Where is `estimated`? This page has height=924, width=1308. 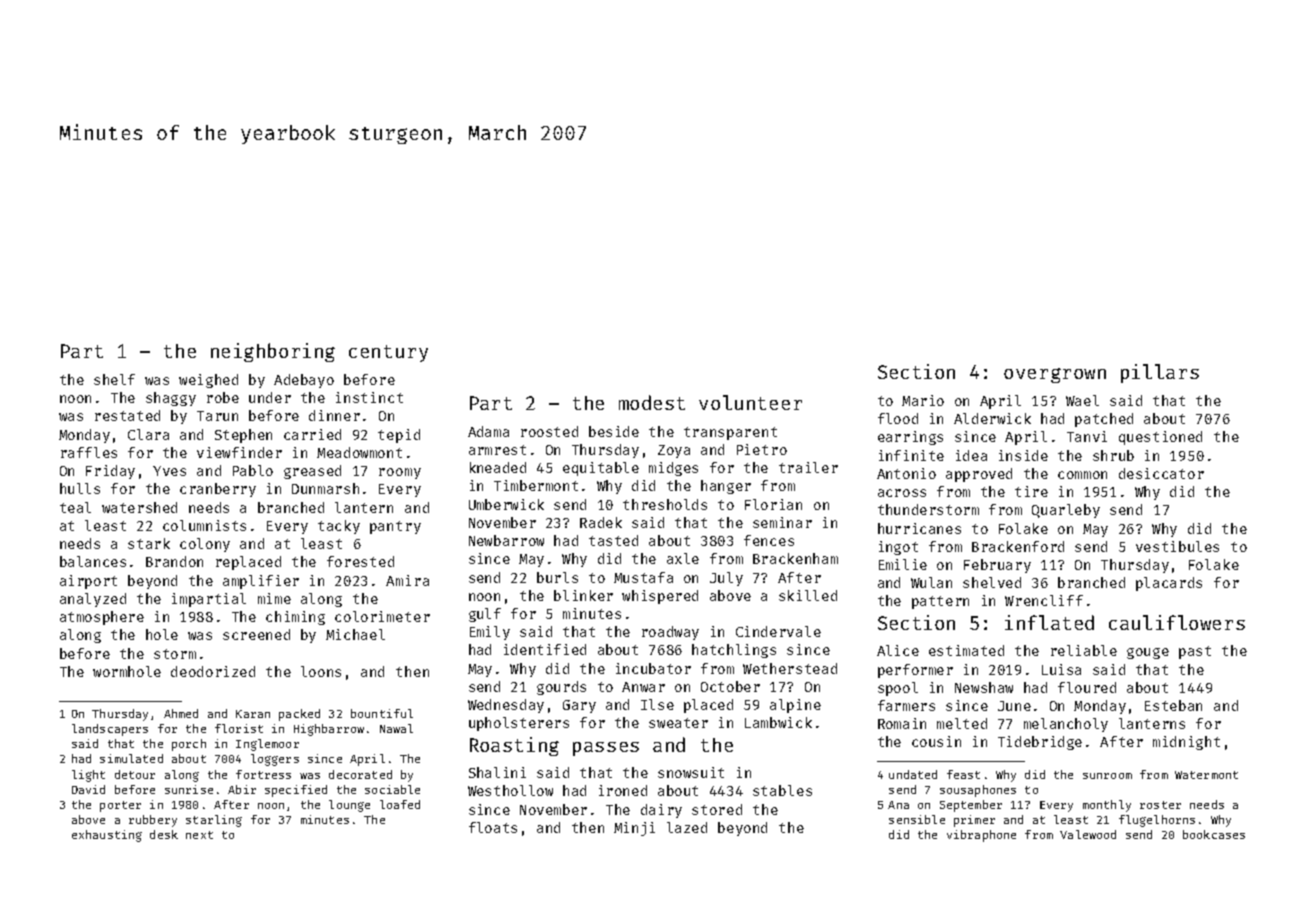 estimated is located at coordinates (966, 650).
